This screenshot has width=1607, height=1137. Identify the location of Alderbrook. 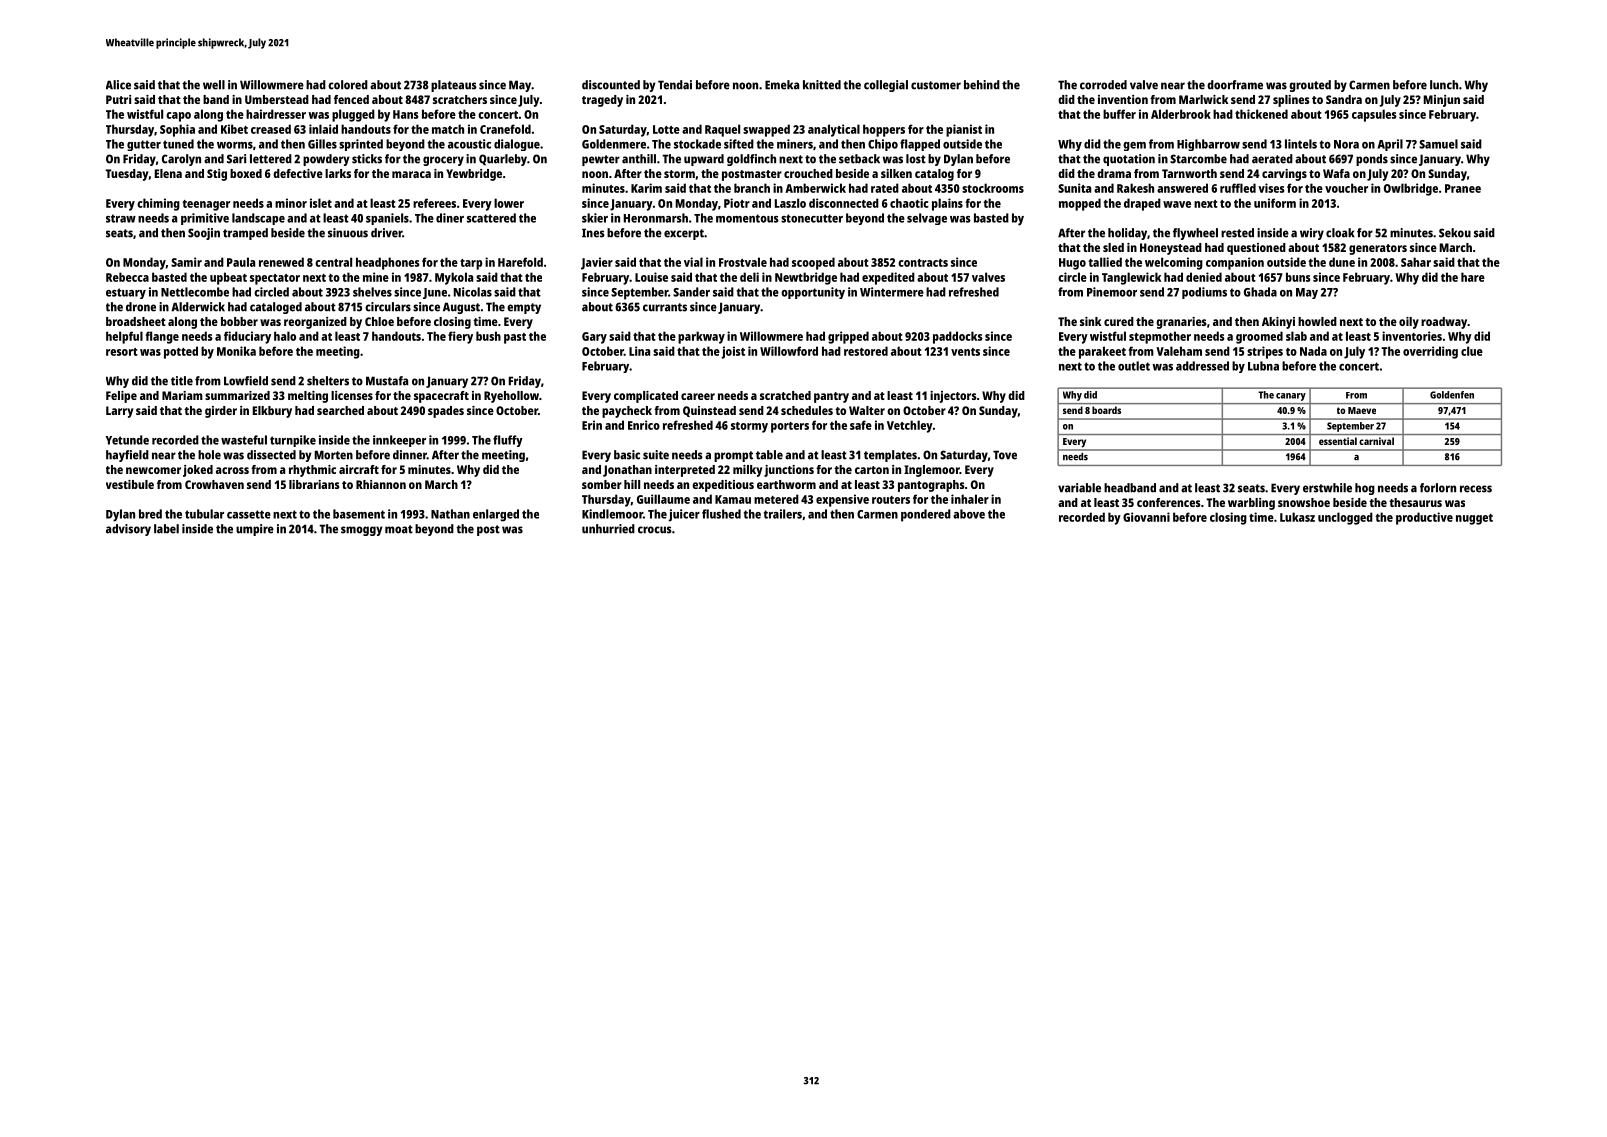
(1181, 114).
